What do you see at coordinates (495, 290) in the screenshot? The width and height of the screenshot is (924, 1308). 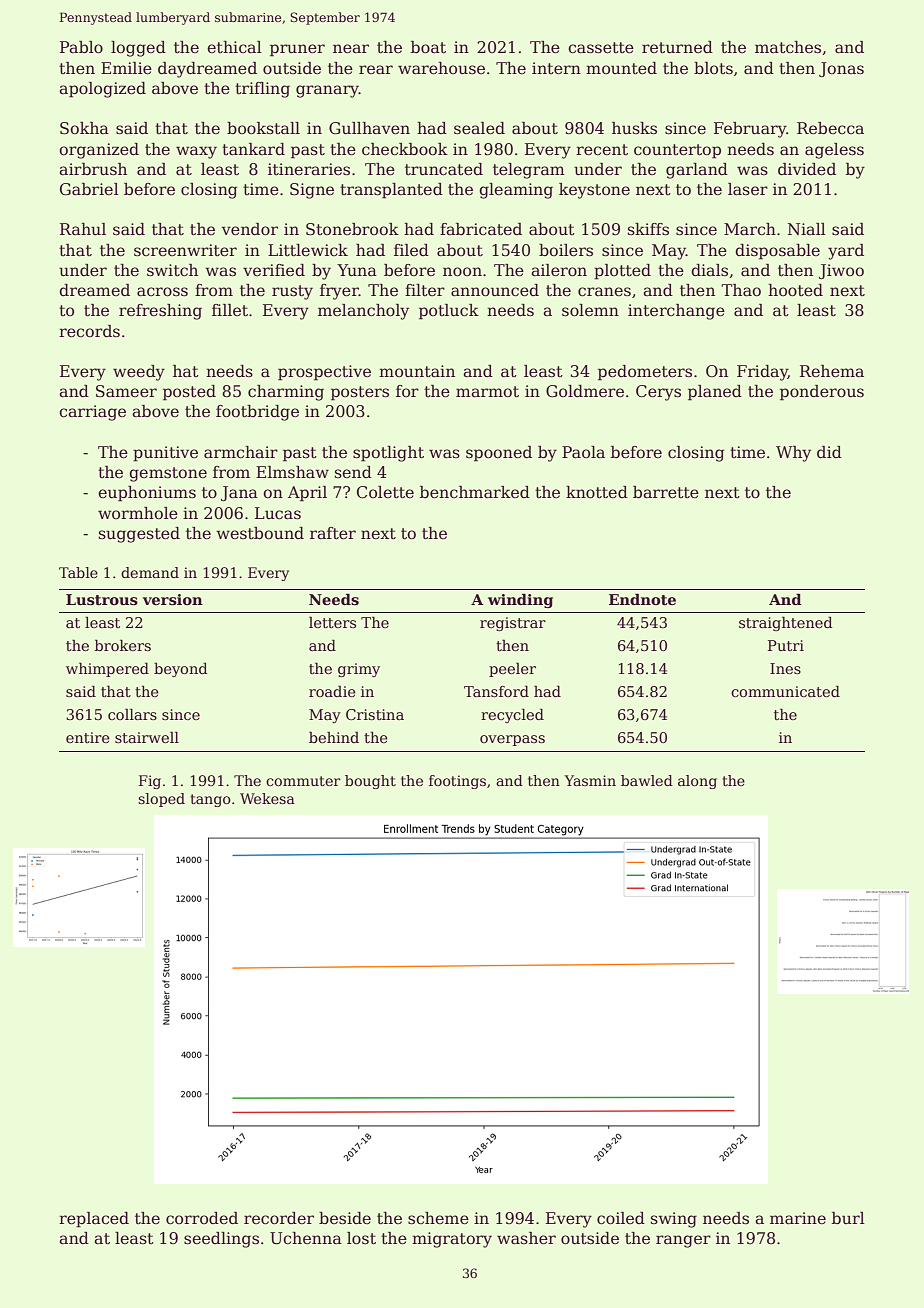 I see `announced` at bounding box center [495, 290].
